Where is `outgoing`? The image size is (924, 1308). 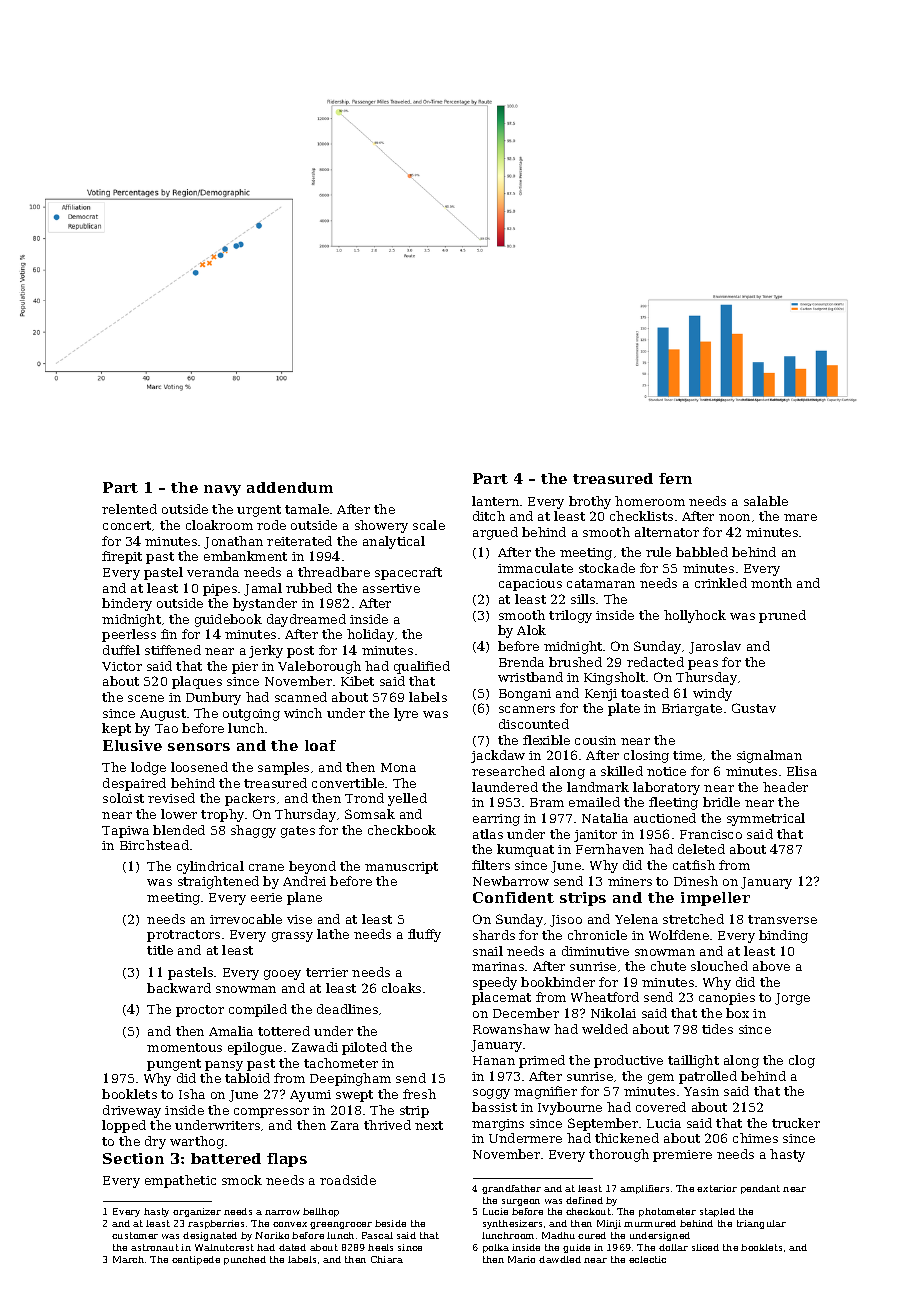
outgoing is located at coordinates (251, 715).
